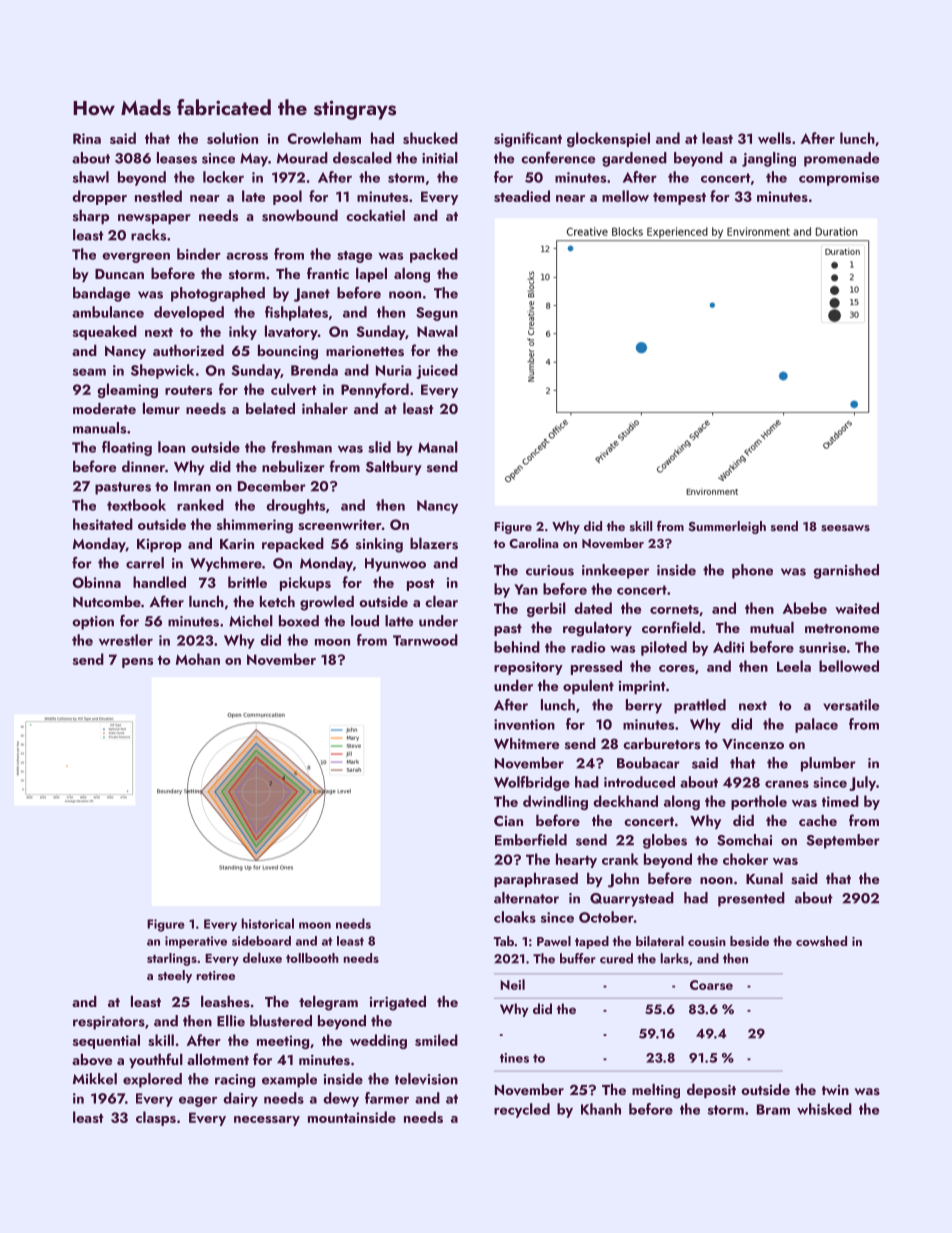 The height and width of the page is (1233, 952). I want to click on cloaks, so click(515, 917).
